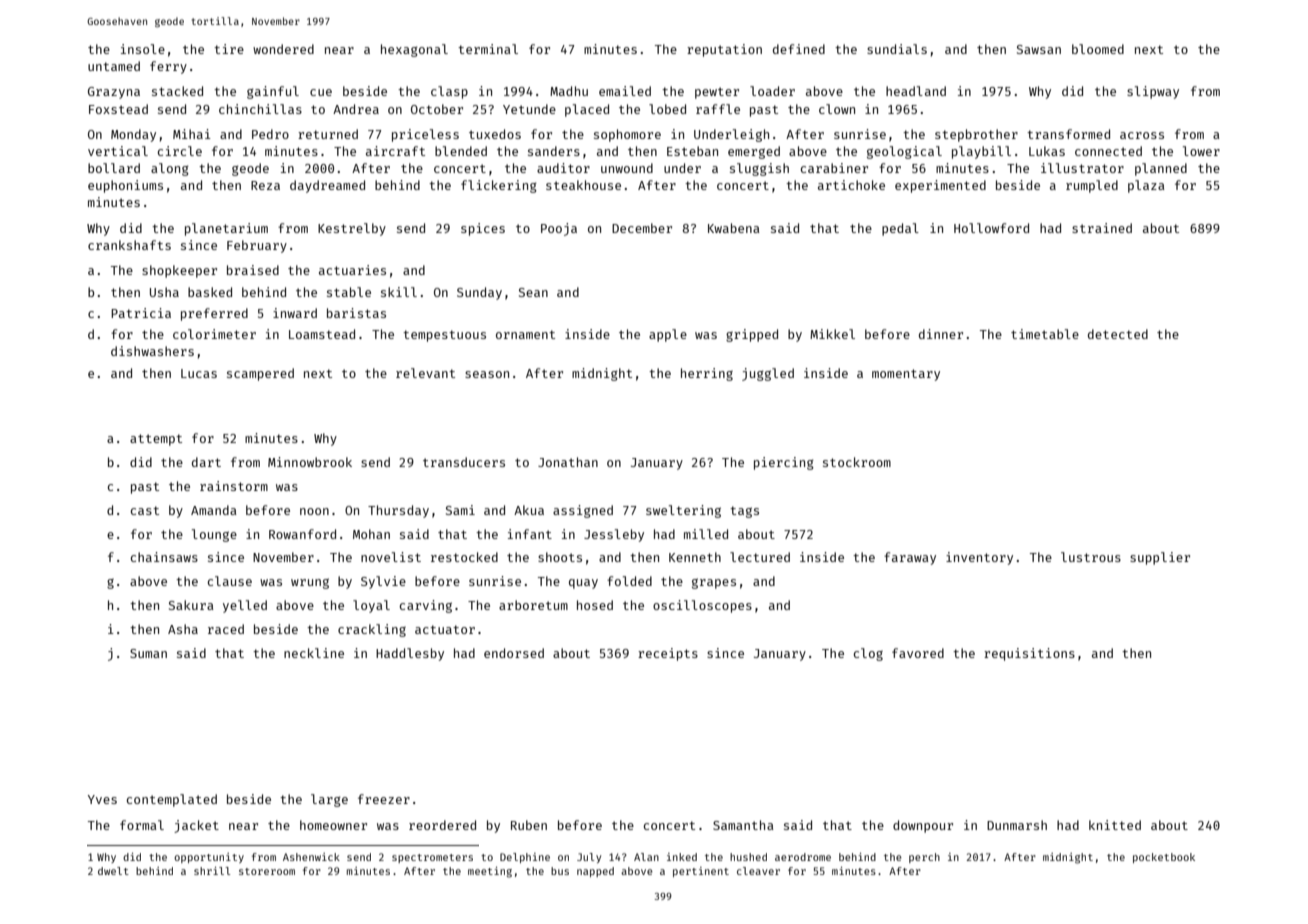 The width and height of the image is (1308, 924). Describe the element at coordinates (1102, 228) in the image. I see `strained` at that location.
